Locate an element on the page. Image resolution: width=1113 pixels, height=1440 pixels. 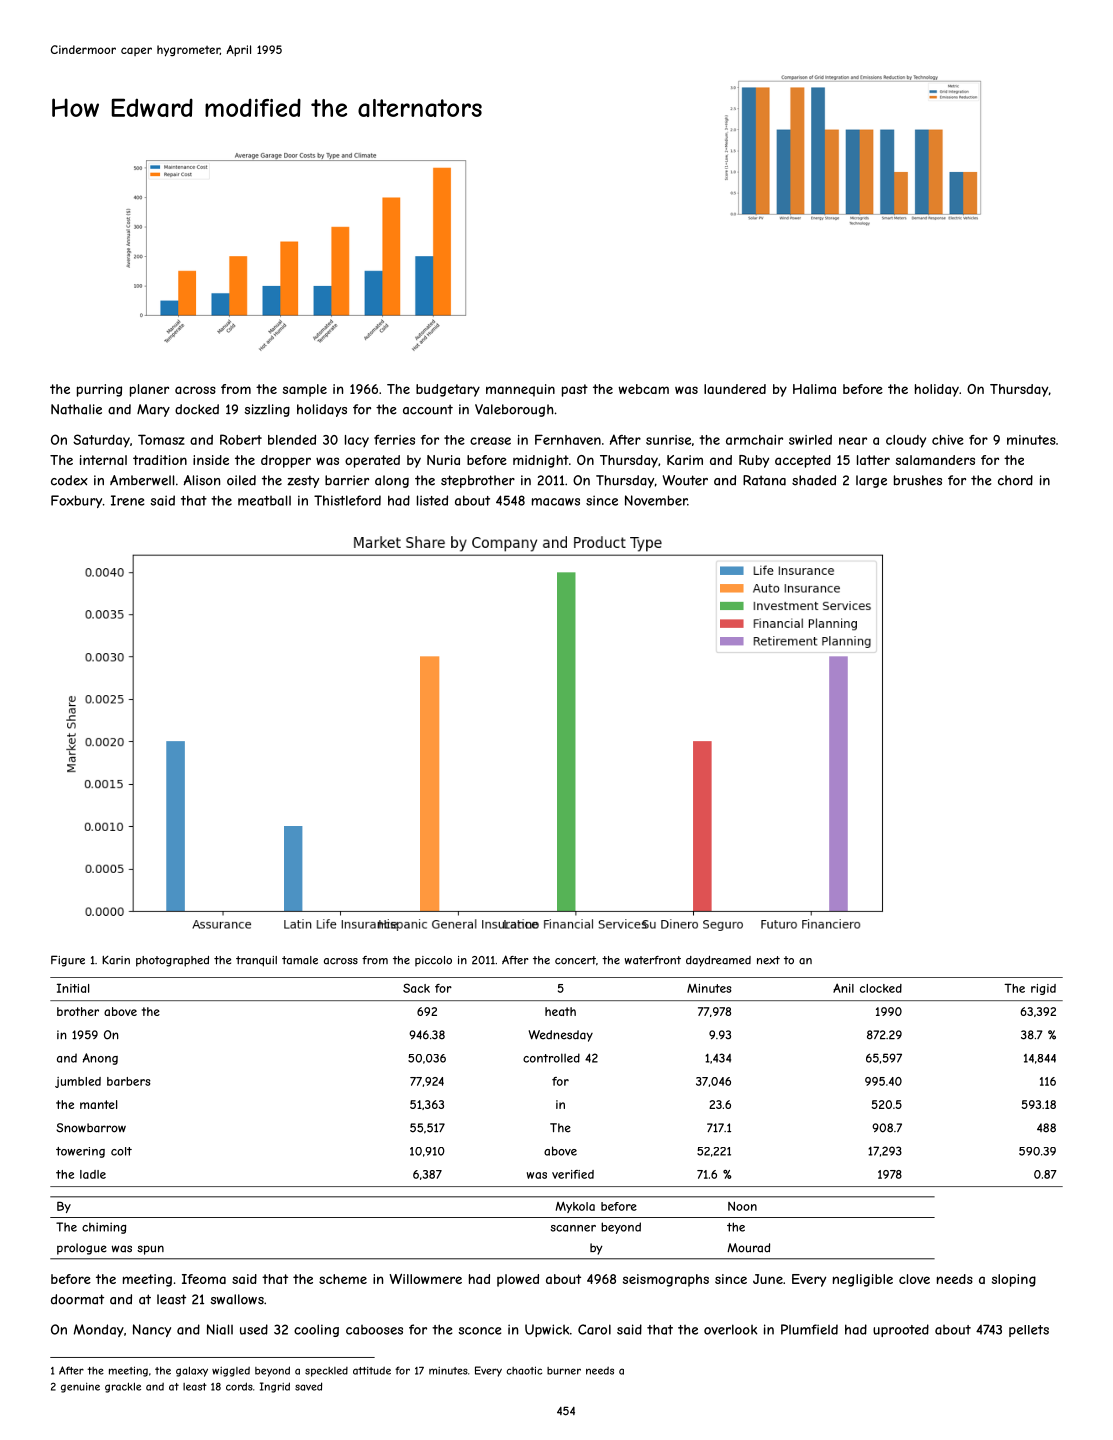
chord is located at coordinates (1015, 480).
